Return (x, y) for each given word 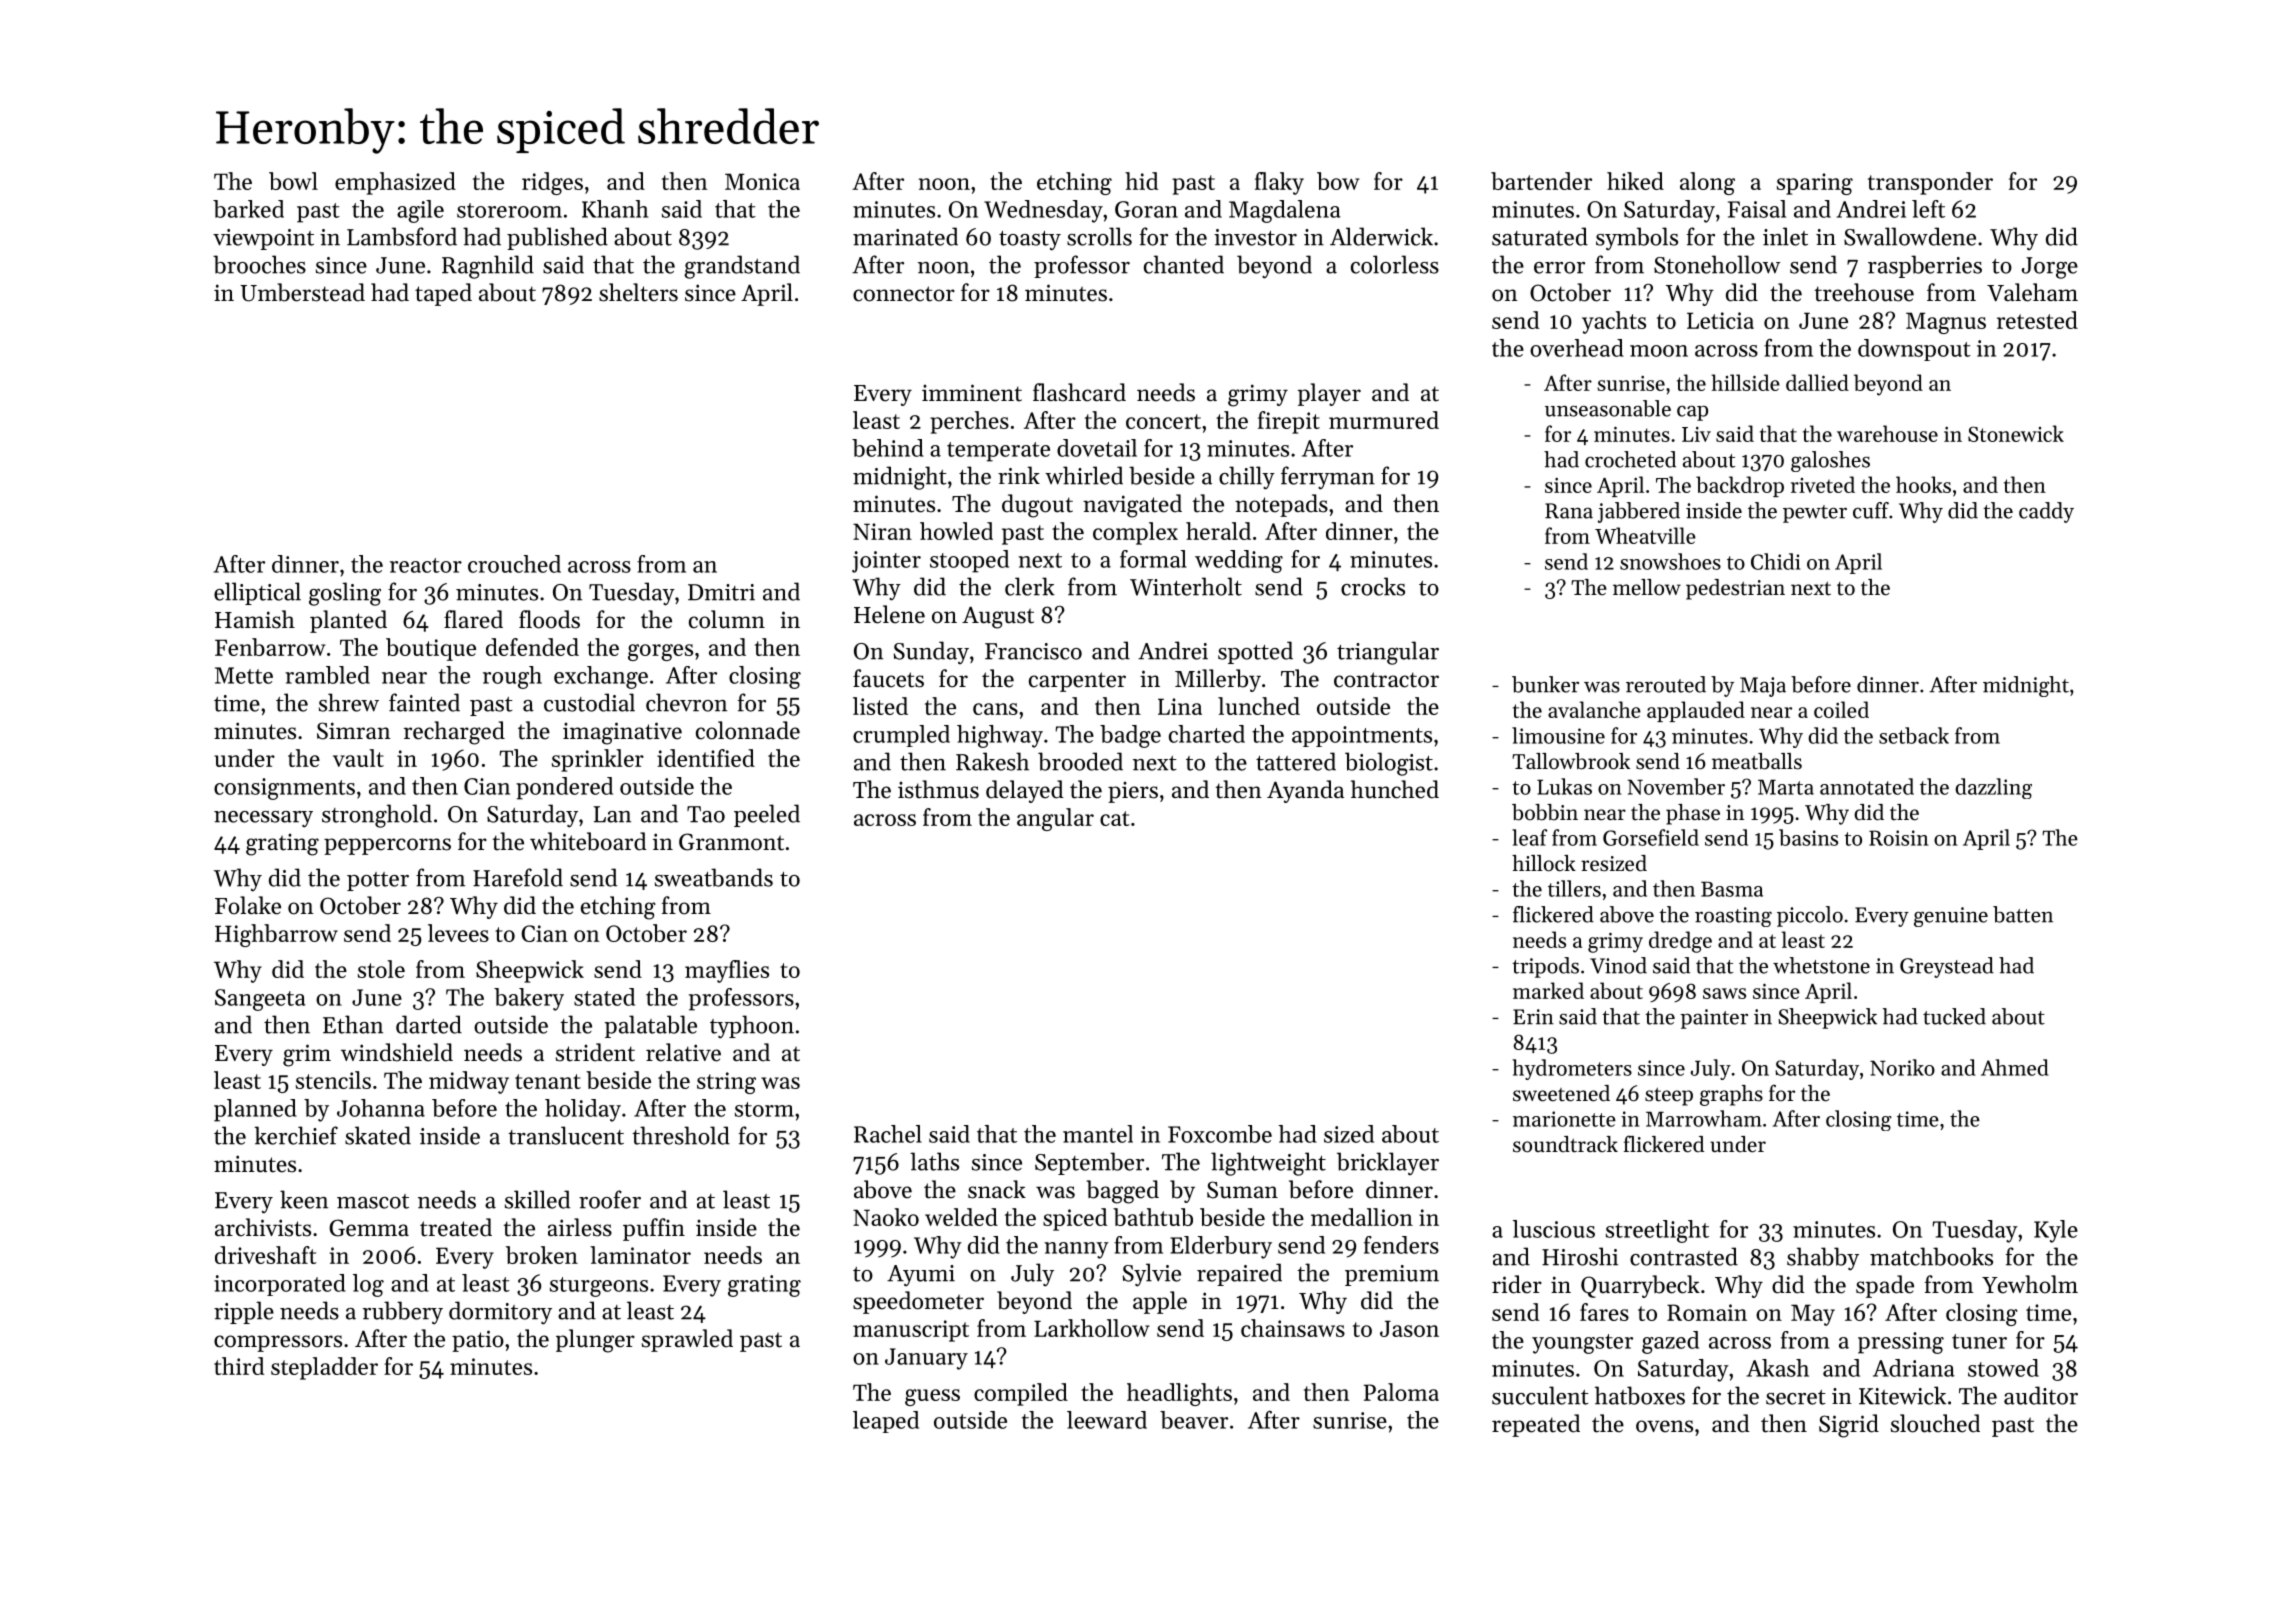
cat (1115, 818)
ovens (1664, 1426)
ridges (552, 183)
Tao (706, 814)
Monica (762, 181)
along (1707, 183)
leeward (1107, 1420)
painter (1714, 1019)
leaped (886, 1422)
